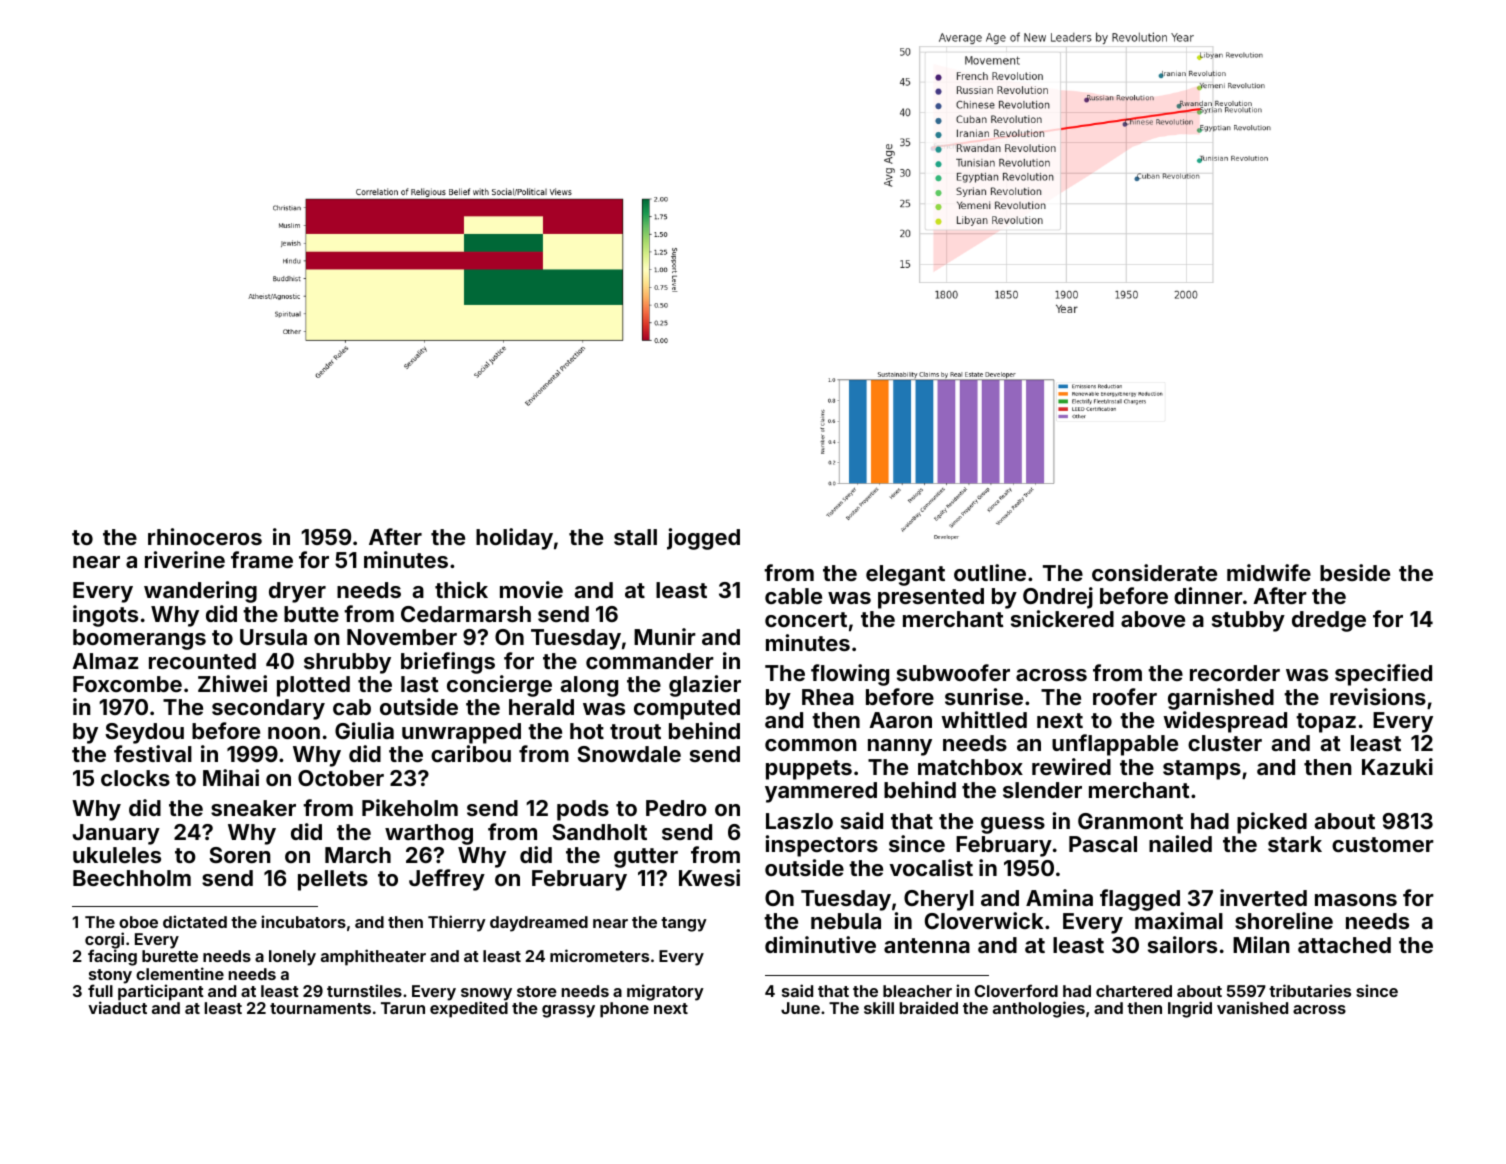  What do you see at coordinates (117, 1008) in the image?
I see `viaduct` at bounding box center [117, 1008].
